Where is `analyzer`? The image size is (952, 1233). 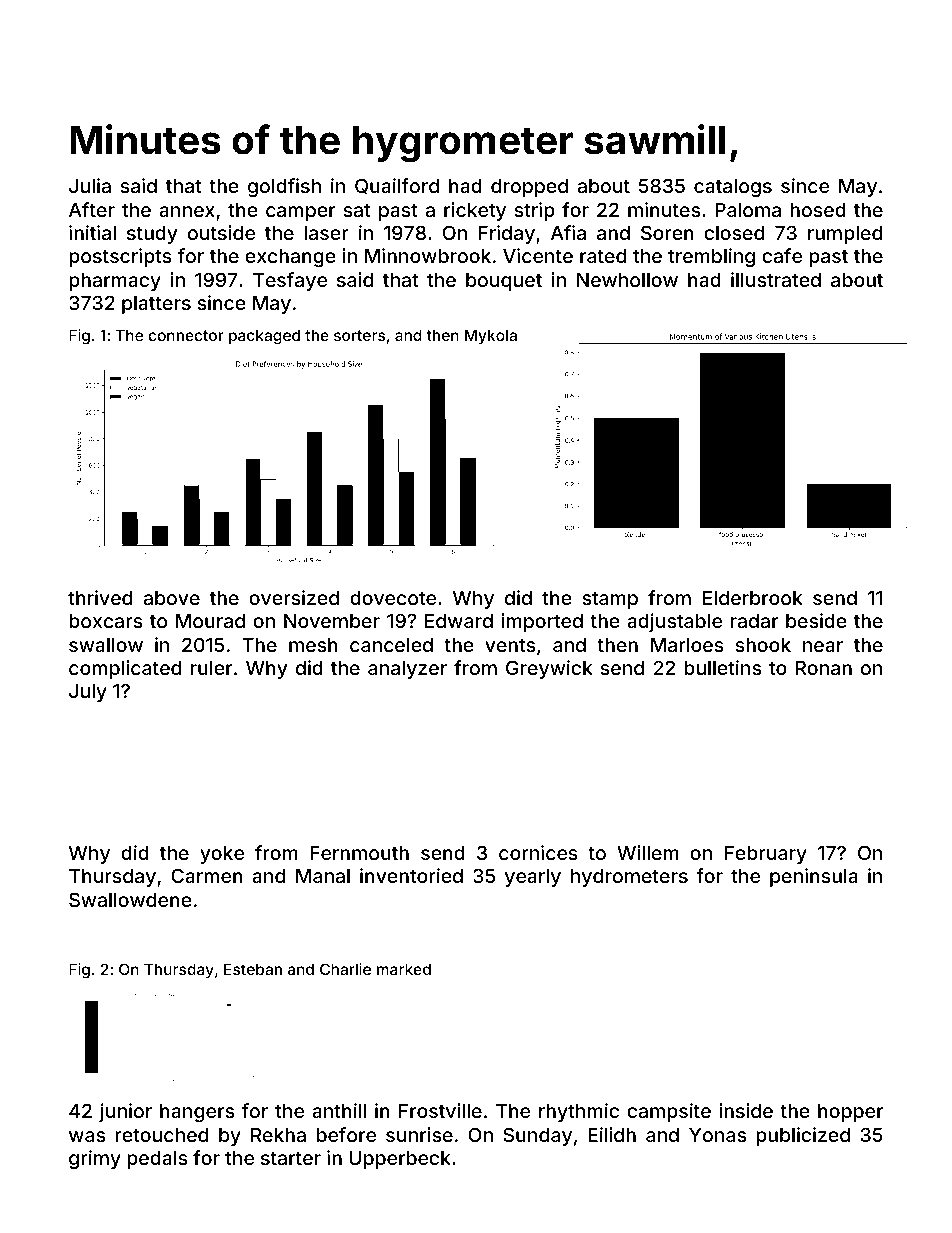
analyzer is located at coordinates (407, 670).
